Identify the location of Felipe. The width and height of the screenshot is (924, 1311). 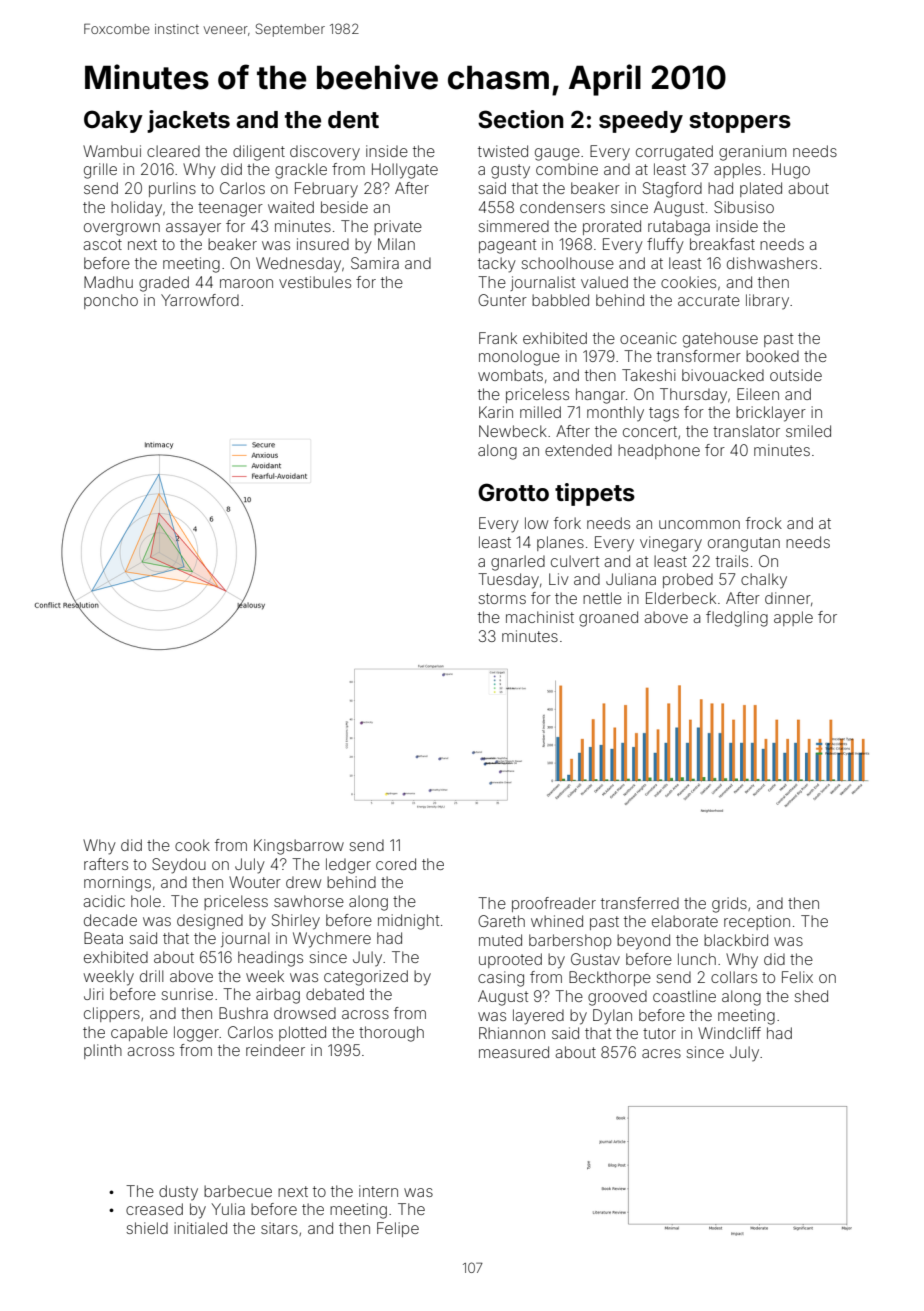
(398, 1229).
